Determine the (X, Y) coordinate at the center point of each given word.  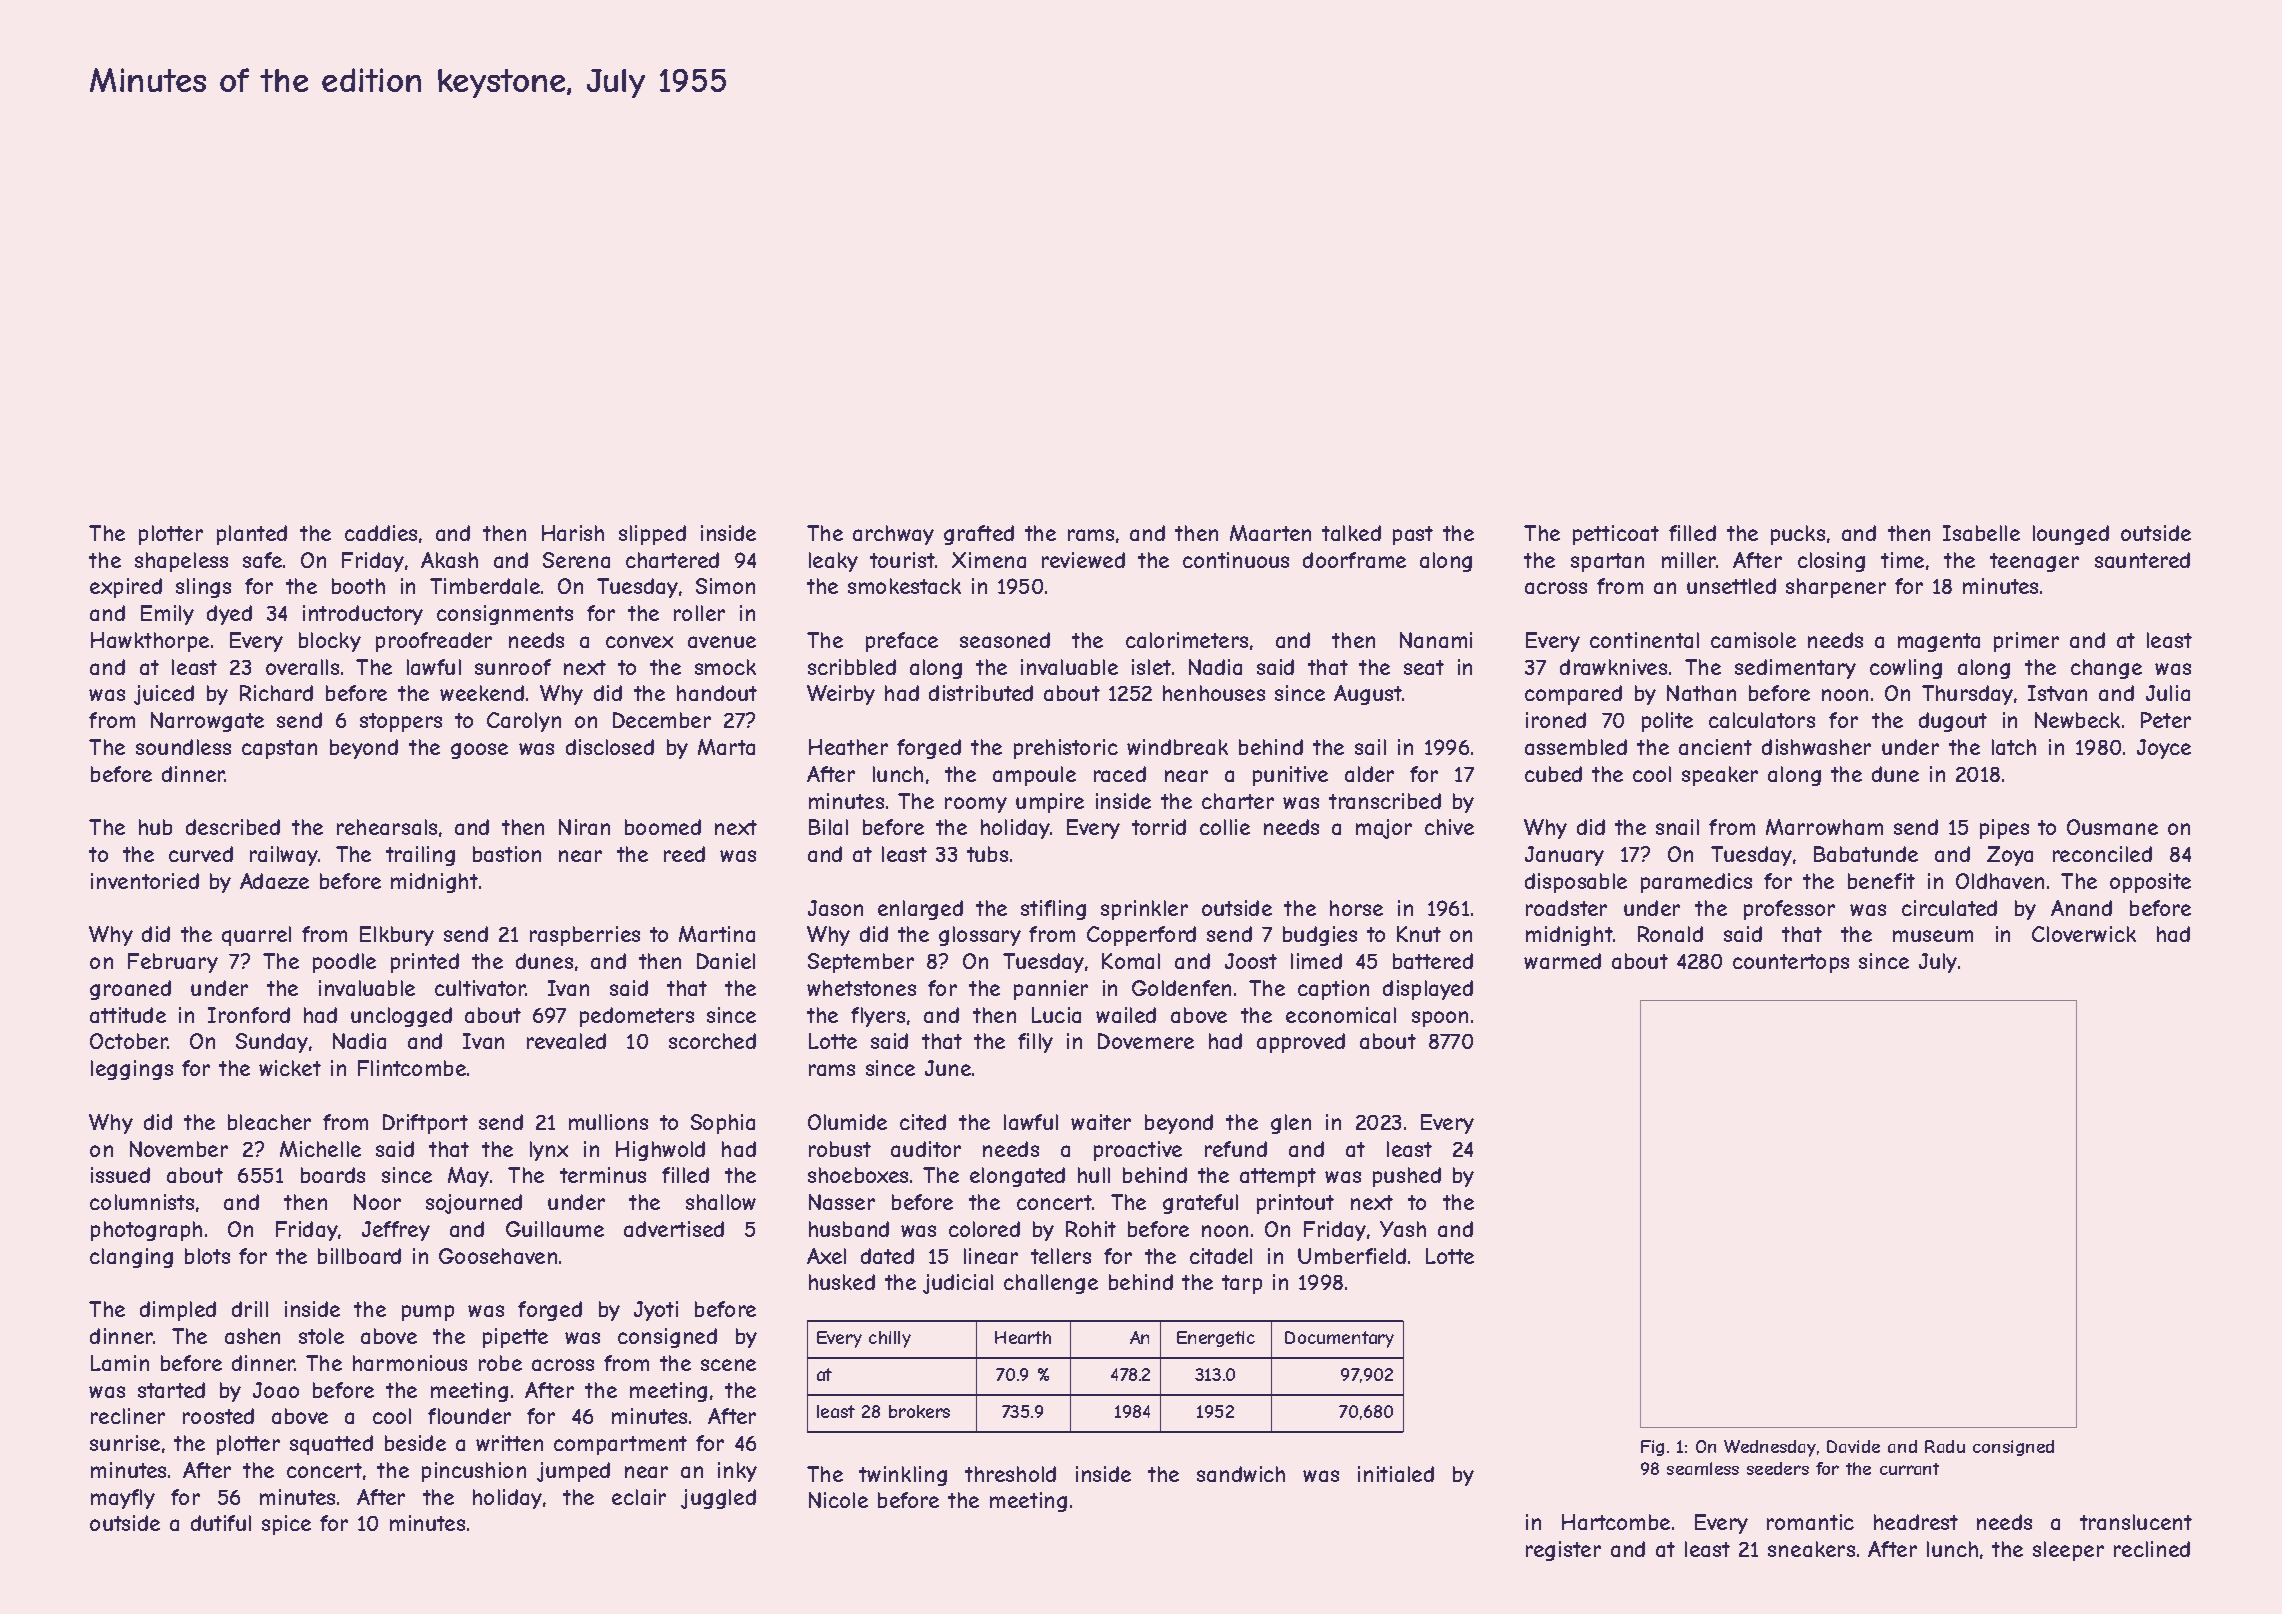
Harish (573, 533)
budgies (1320, 936)
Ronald (1670, 934)
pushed (1407, 1177)
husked (842, 1282)
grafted (979, 535)
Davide (1853, 1446)
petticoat (1616, 535)
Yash (1403, 1229)
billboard (359, 1256)
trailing (420, 856)
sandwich (1241, 1474)
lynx (549, 1151)
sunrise (125, 1443)
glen (1291, 1124)
